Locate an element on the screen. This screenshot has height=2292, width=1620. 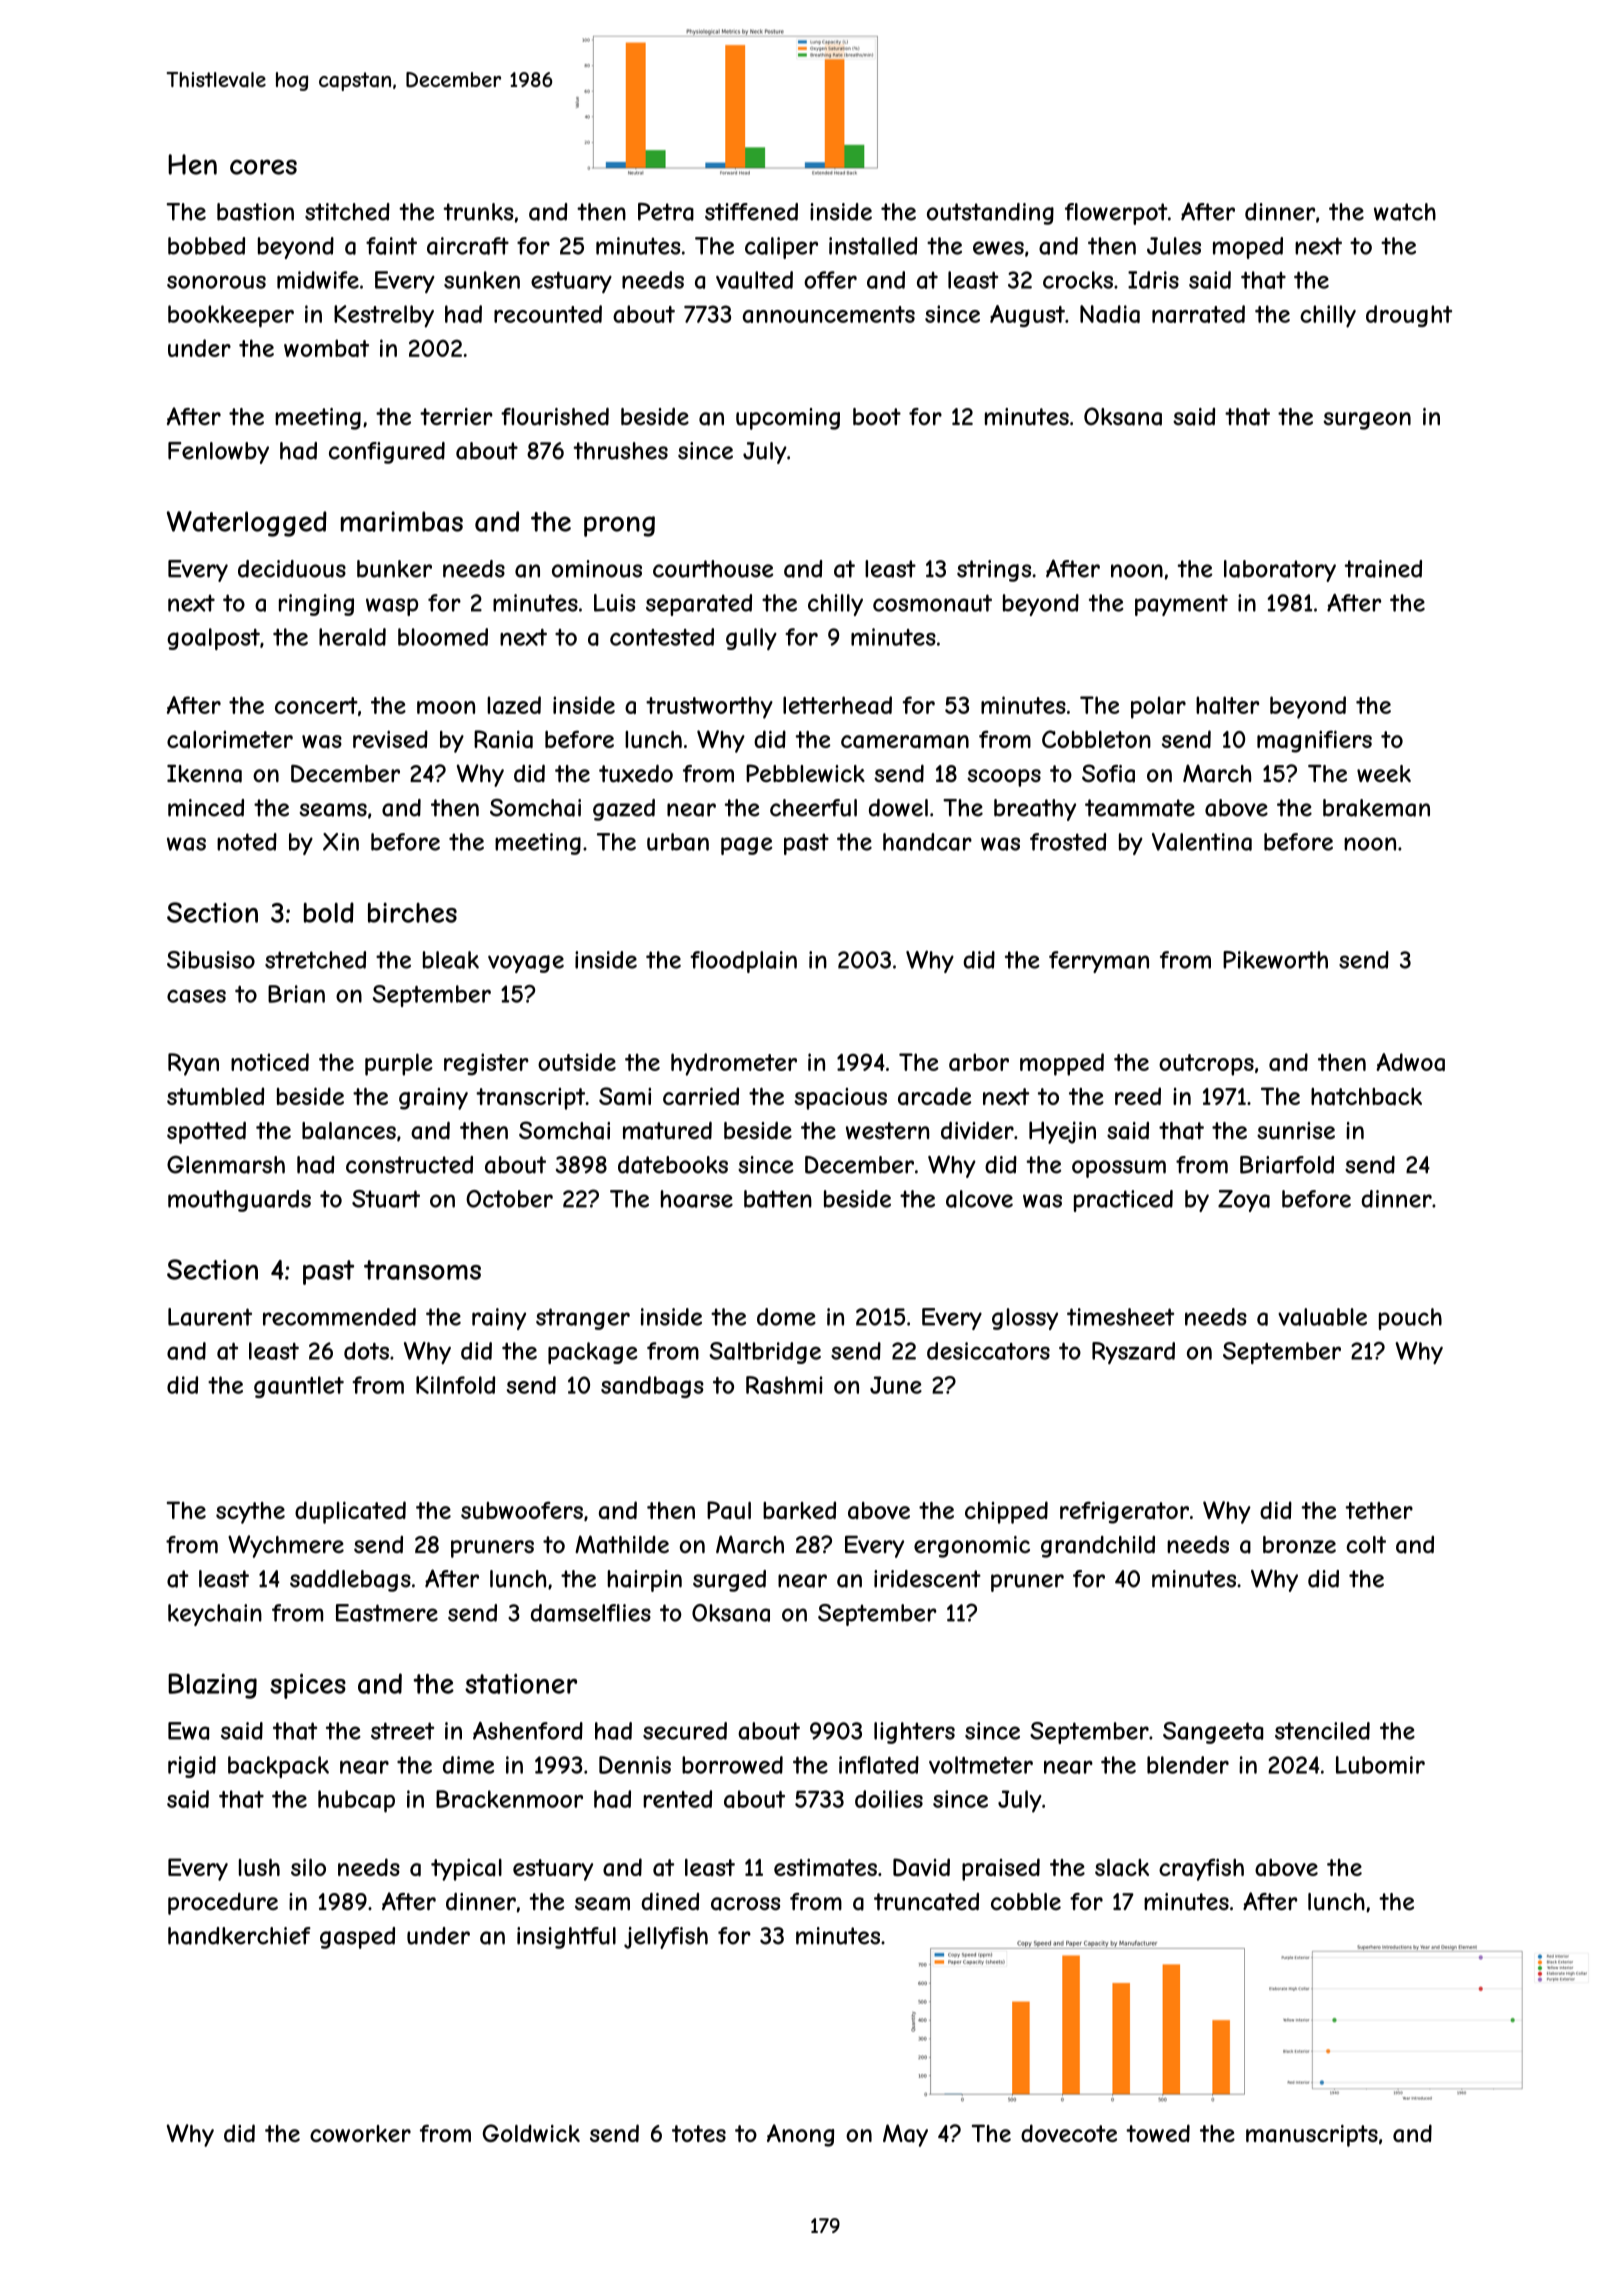
terrier is located at coordinates (456, 416).
